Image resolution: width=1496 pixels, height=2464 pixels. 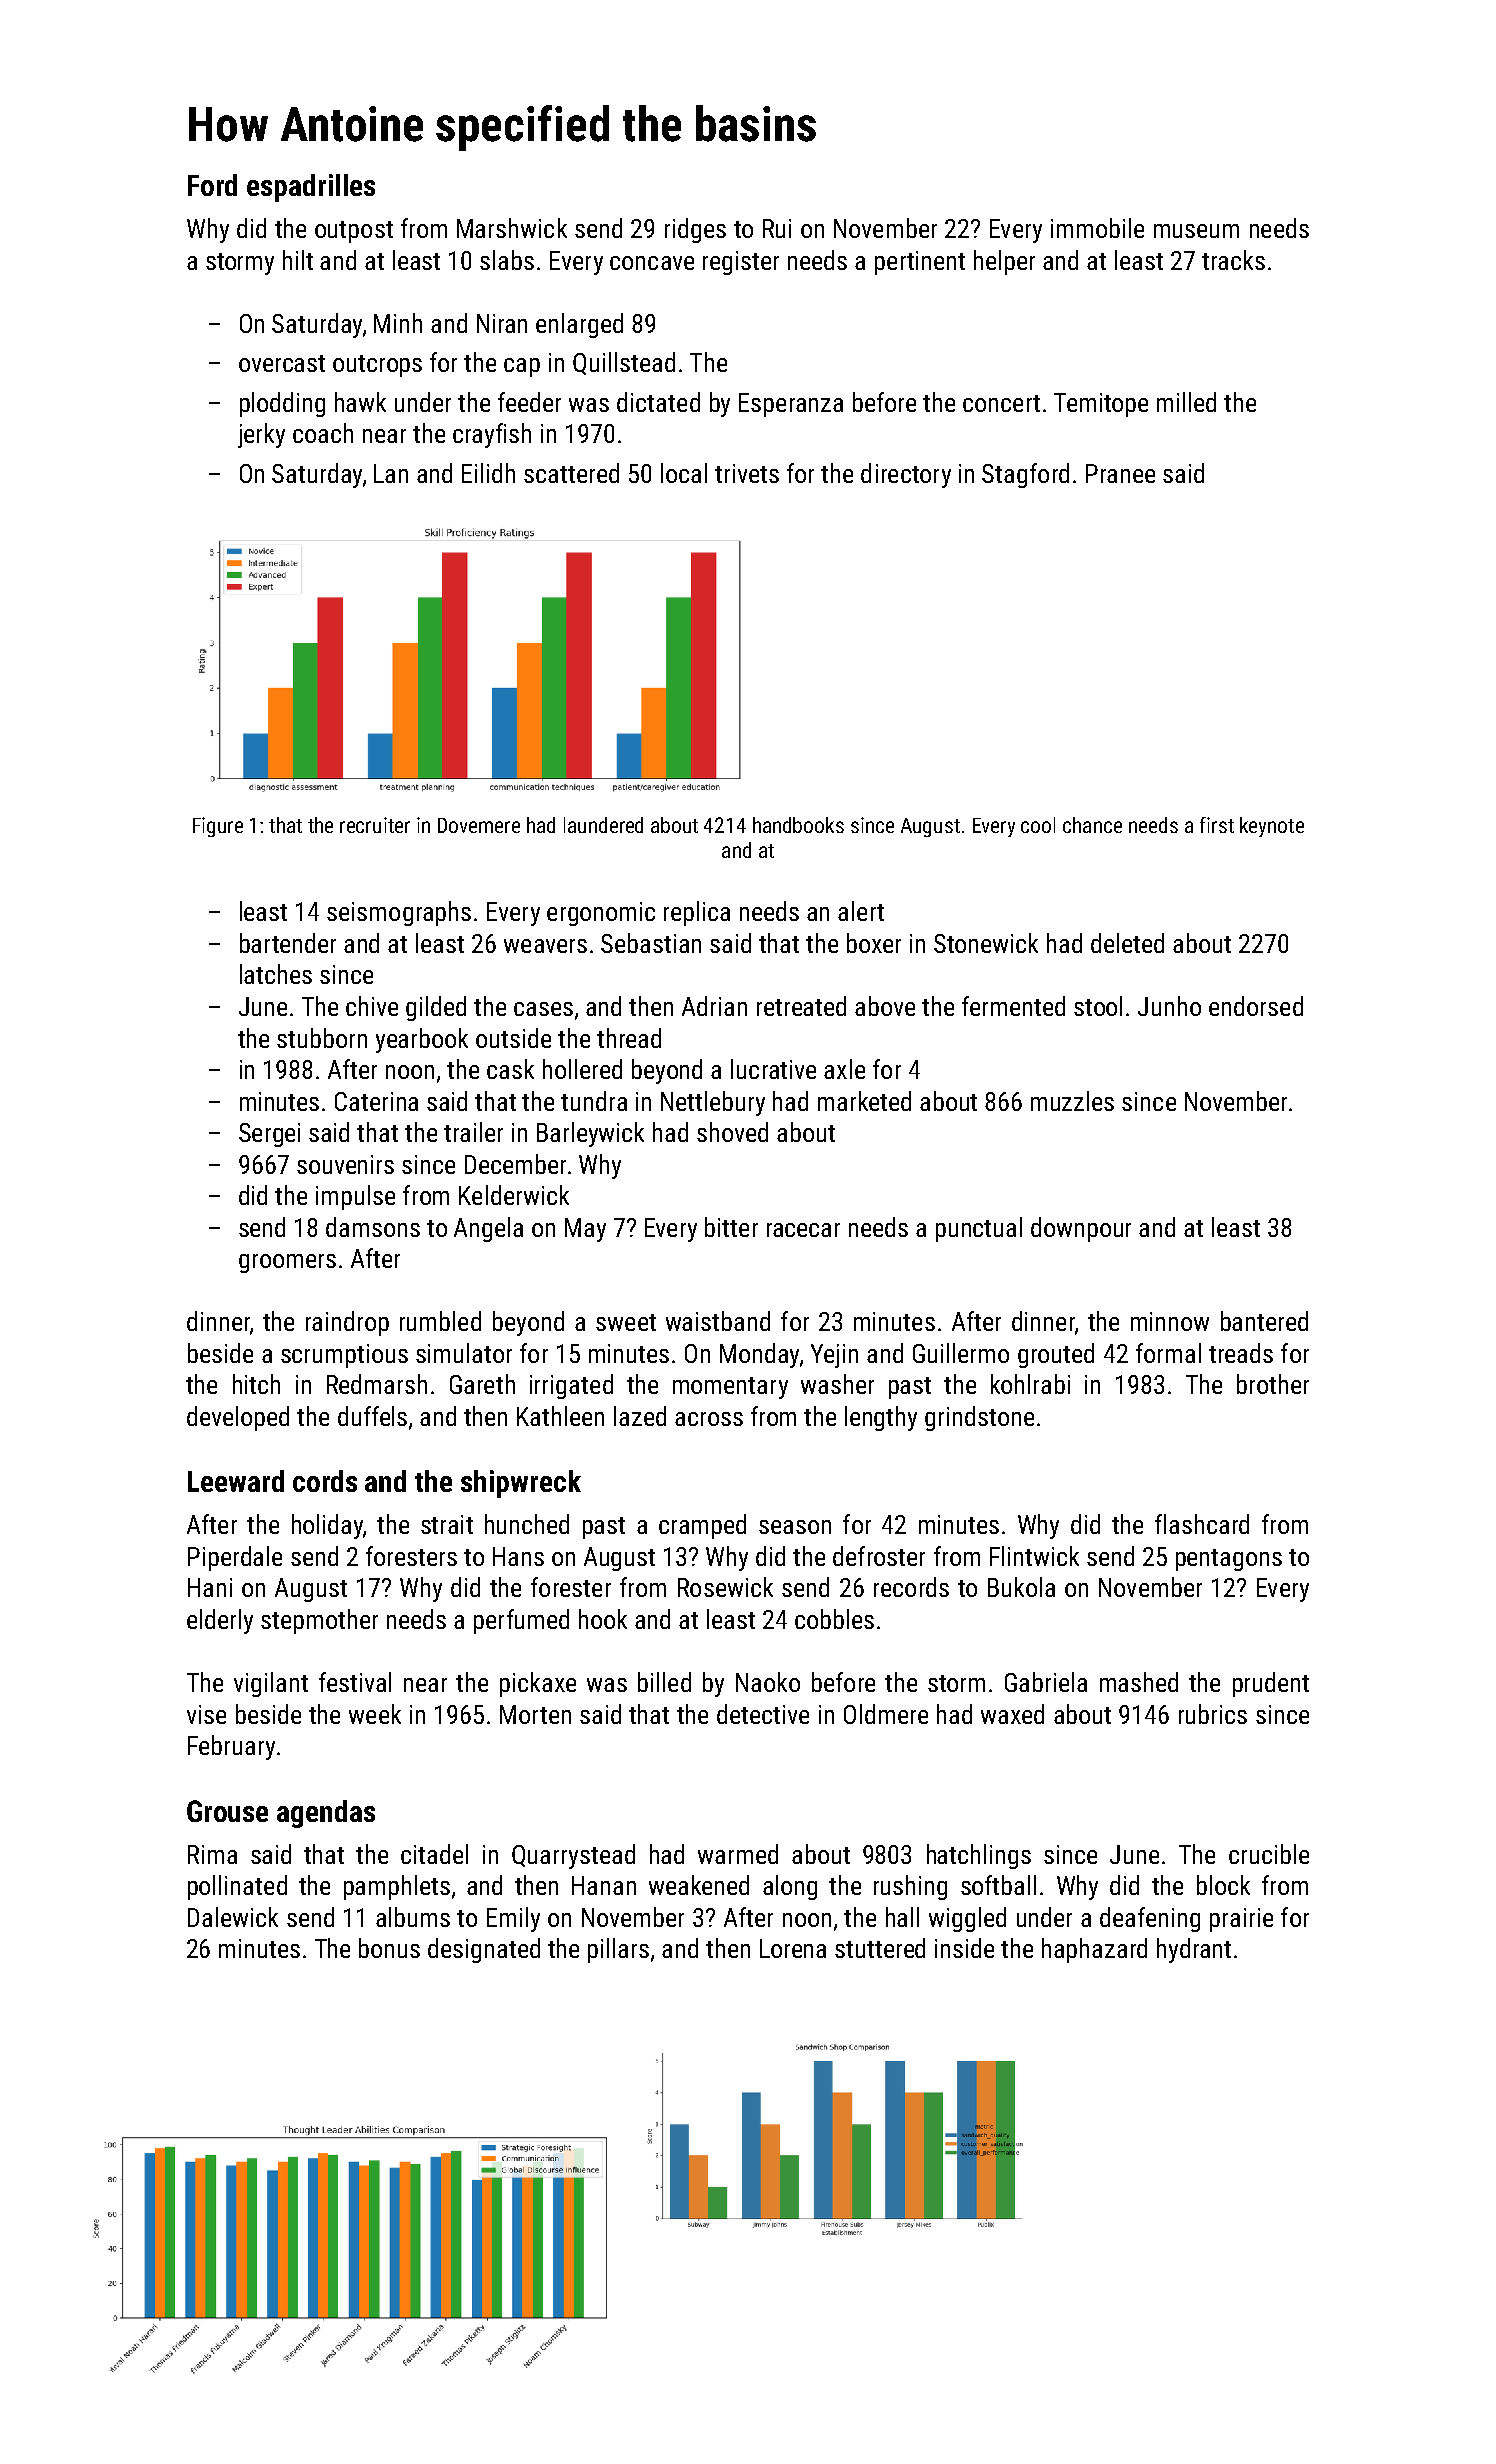 What do you see at coordinates (233, 1917) in the screenshot?
I see `Dalewick` at bounding box center [233, 1917].
